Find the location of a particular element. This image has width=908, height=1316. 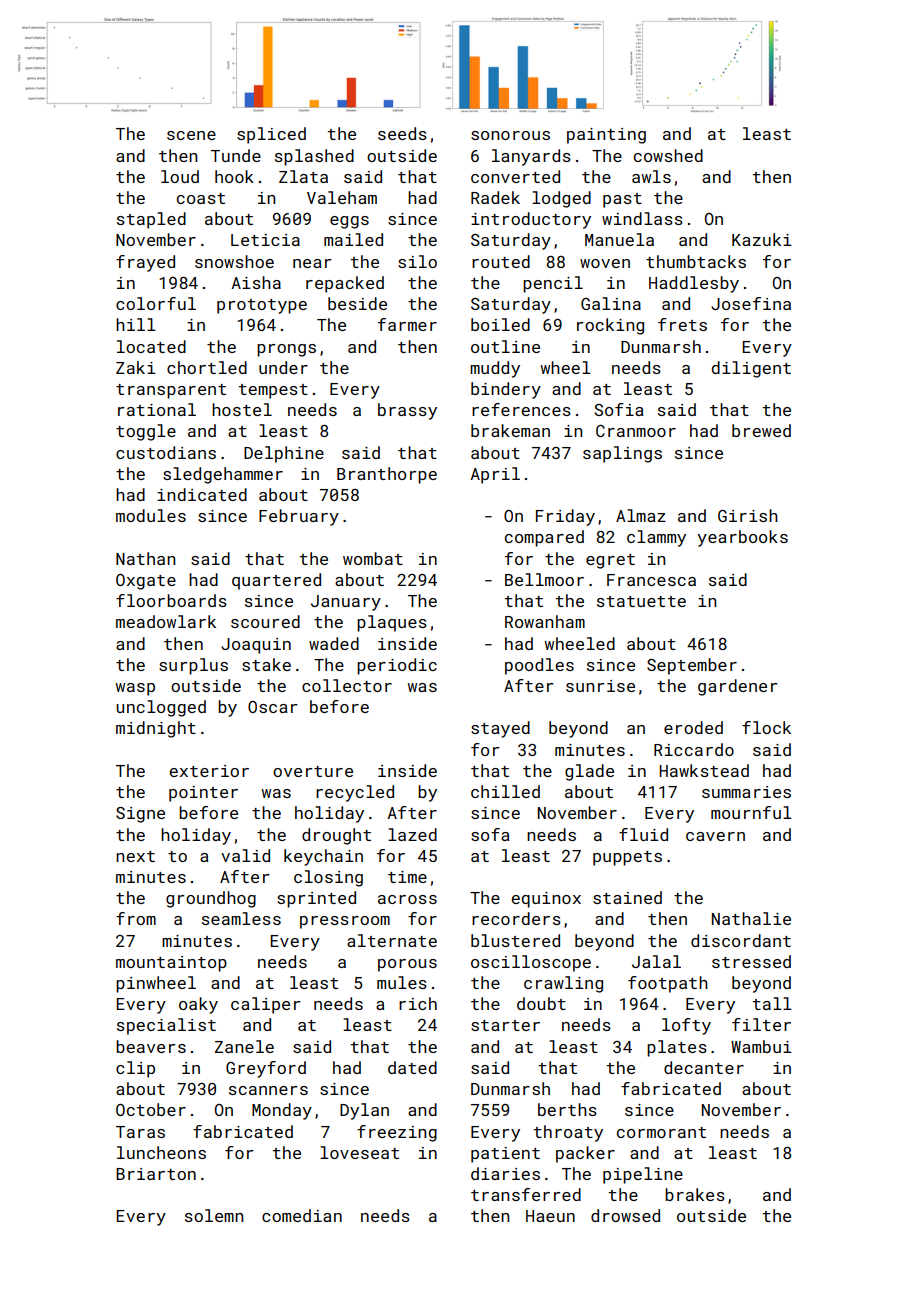

puppets is located at coordinates (627, 858).
